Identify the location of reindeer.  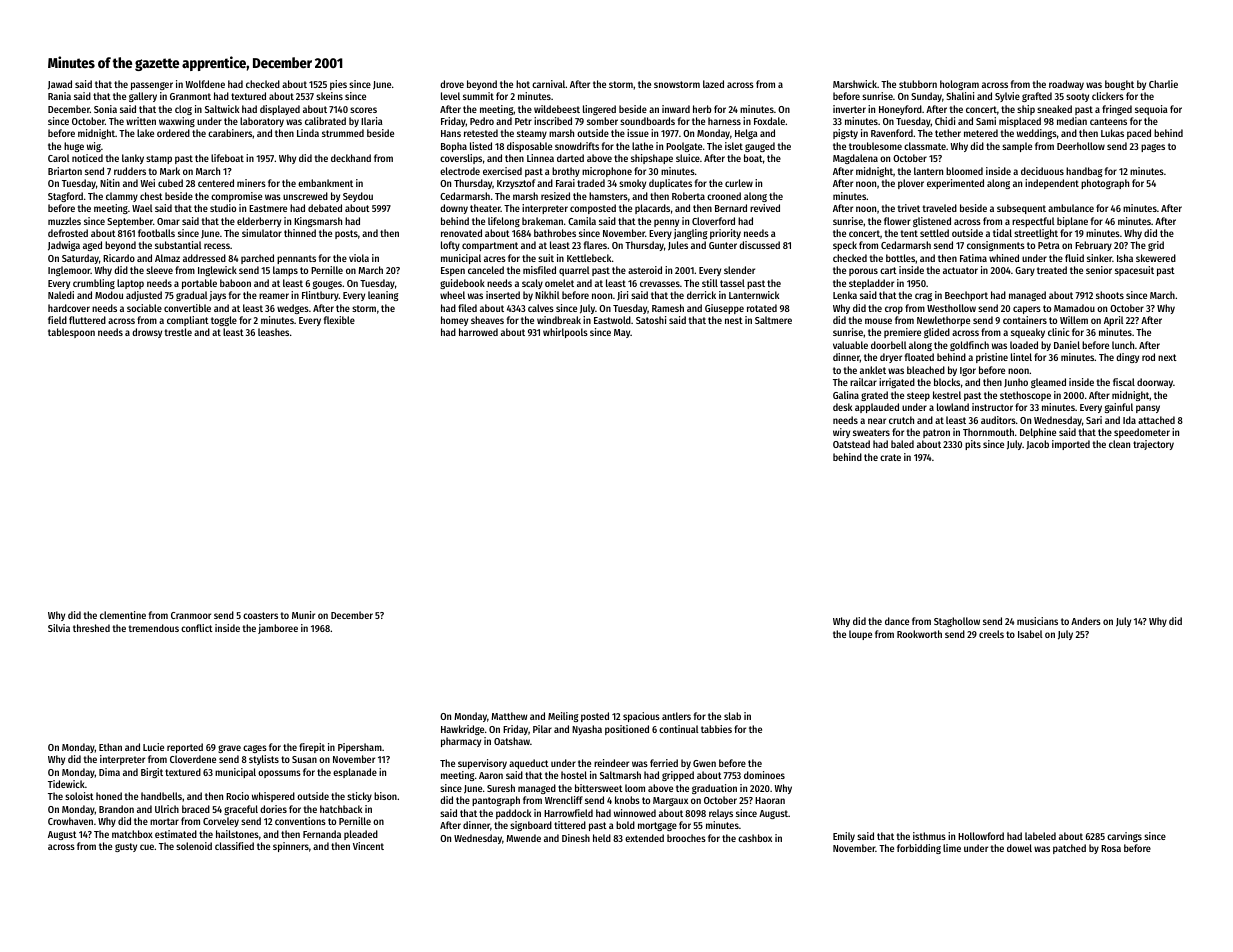
(611, 763).
